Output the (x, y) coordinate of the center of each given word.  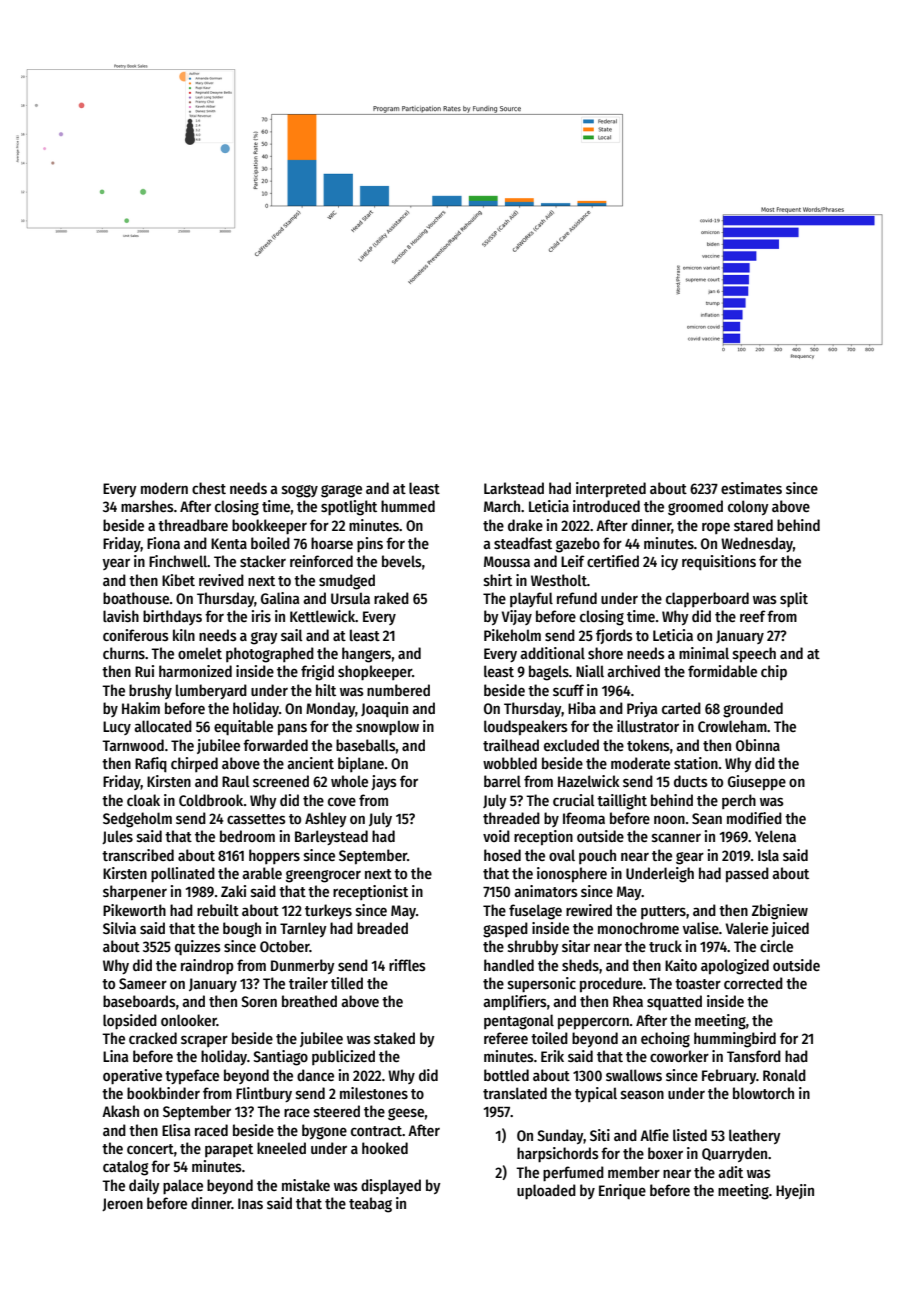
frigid (317, 673)
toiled (549, 1038)
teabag (370, 1205)
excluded (571, 745)
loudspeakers (526, 727)
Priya (642, 709)
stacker (263, 561)
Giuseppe (757, 782)
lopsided (130, 1021)
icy (669, 562)
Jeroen (122, 1204)
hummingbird (735, 1040)
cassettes (256, 819)
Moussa (507, 561)
